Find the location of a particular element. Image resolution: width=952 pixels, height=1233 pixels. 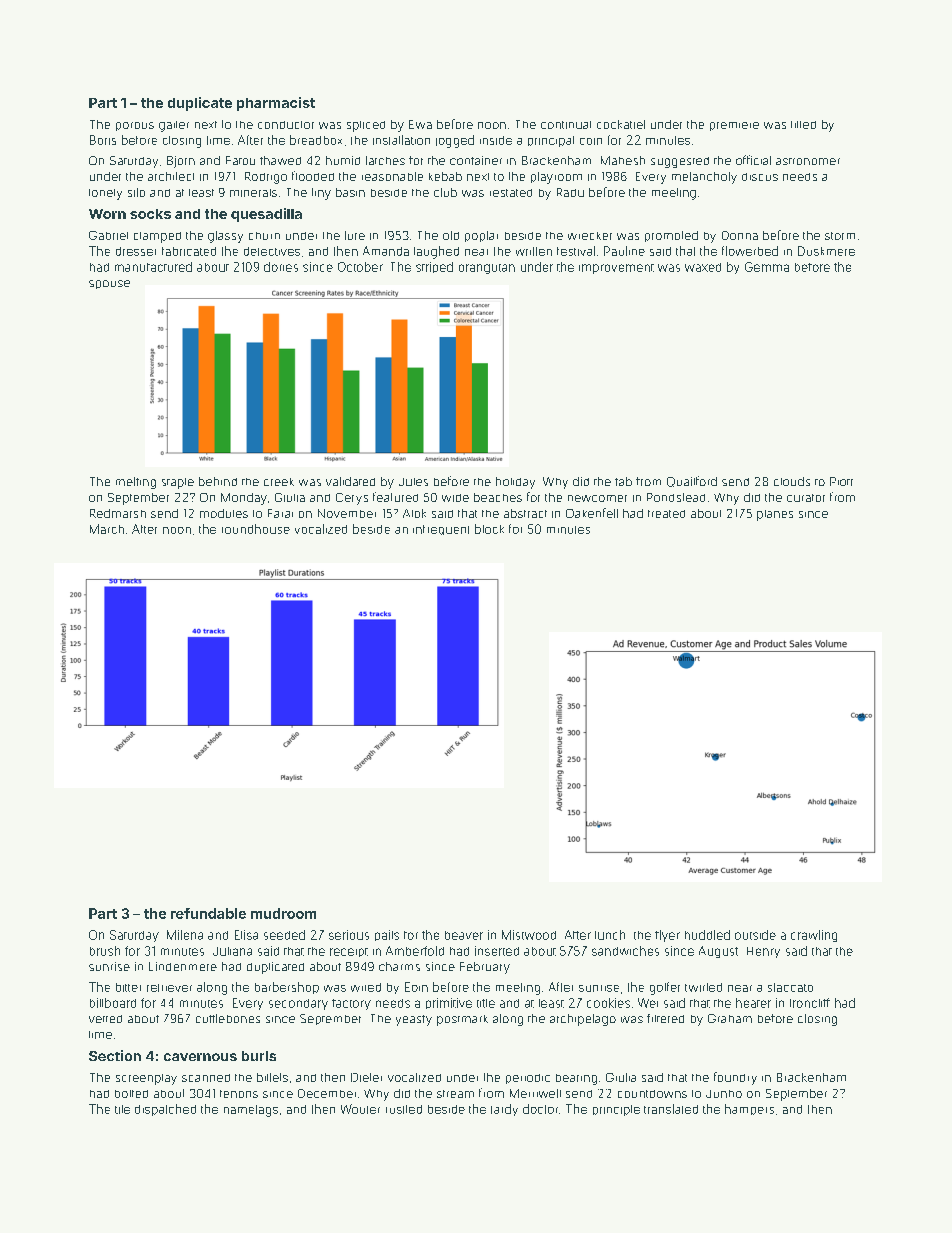

hampers is located at coordinates (749, 1109).
